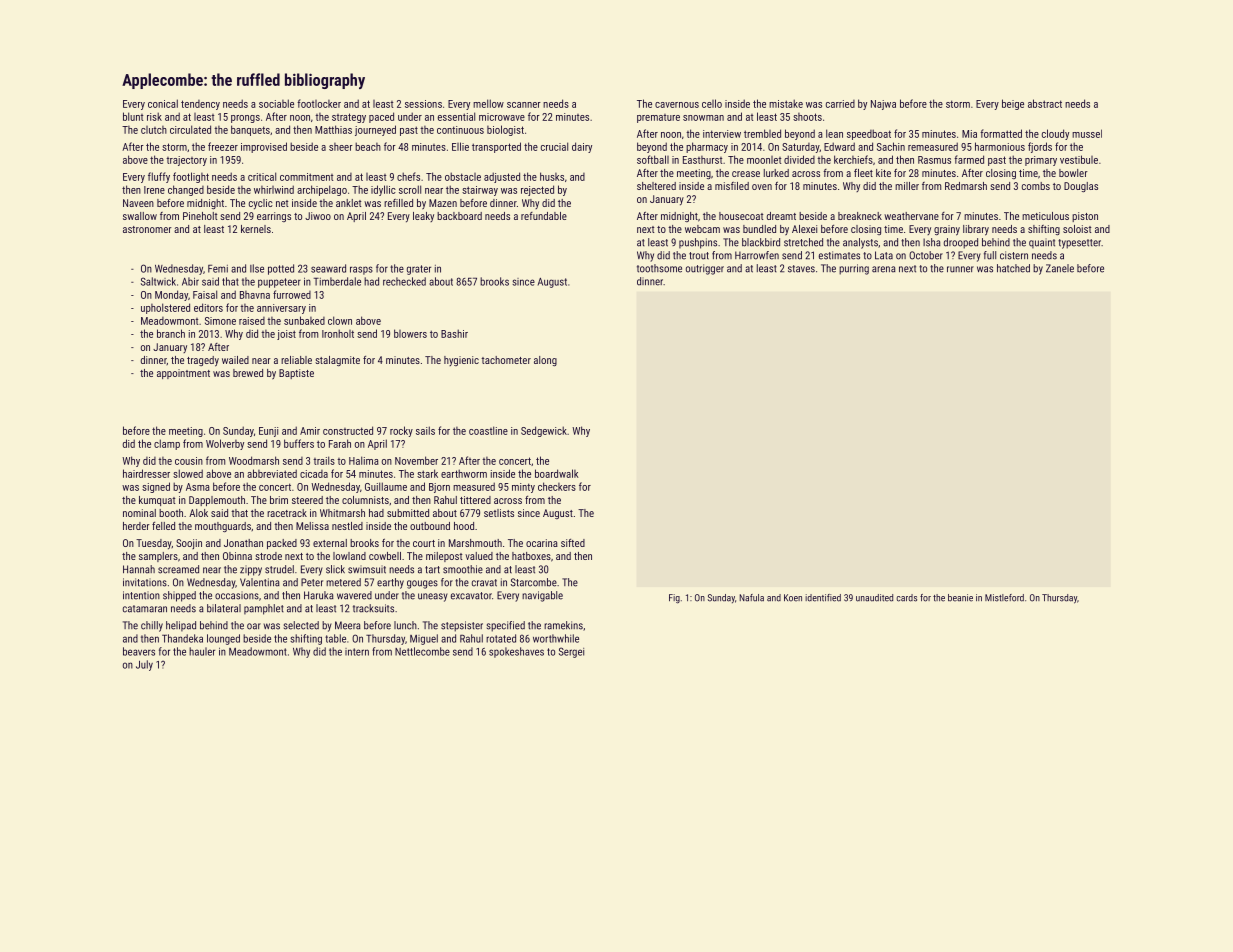 The image size is (1233, 952). I want to click on beanie, so click(960, 598).
